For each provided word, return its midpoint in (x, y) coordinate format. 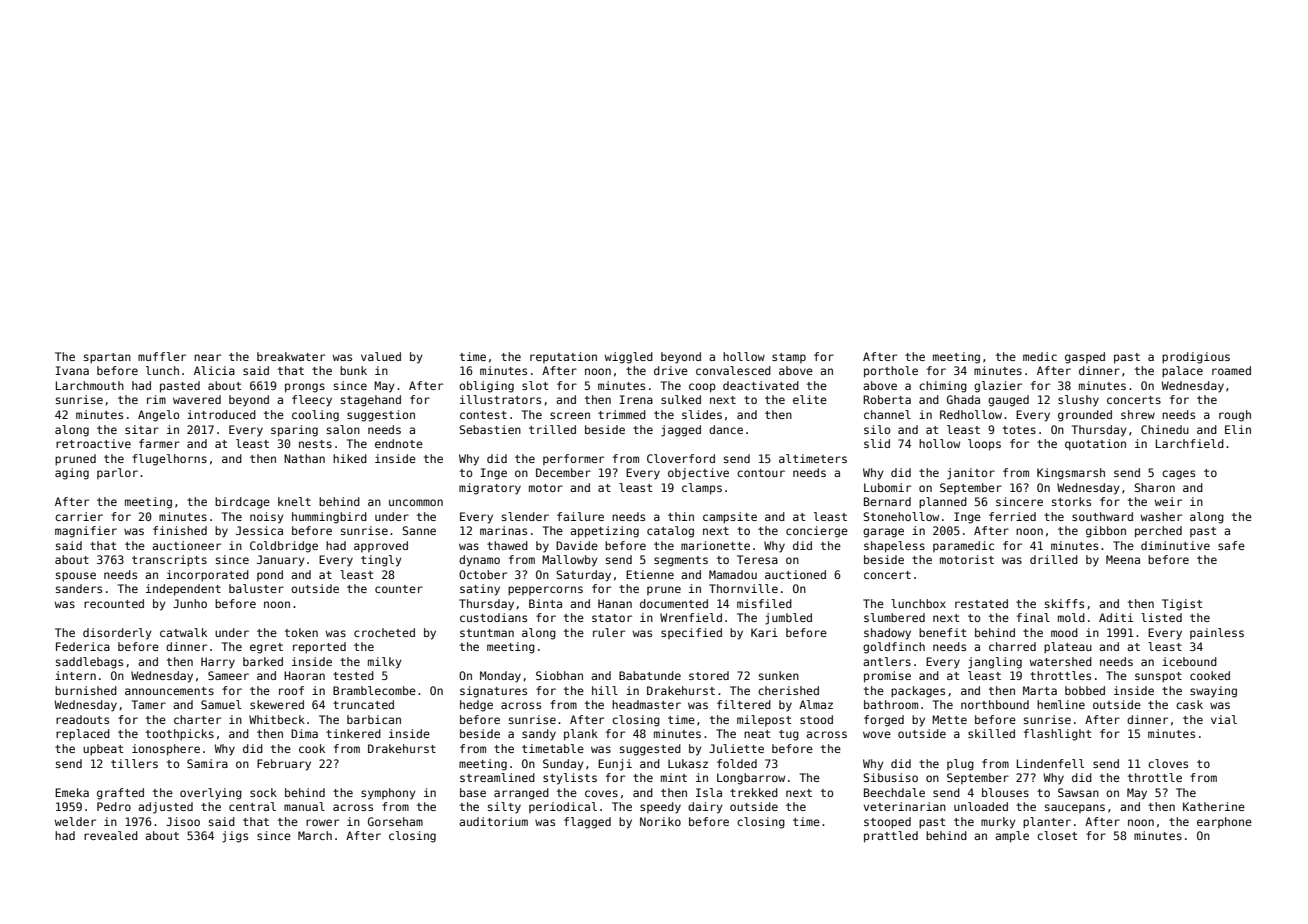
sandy (539, 735)
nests (315, 444)
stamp (789, 358)
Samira (207, 763)
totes (1019, 430)
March (315, 835)
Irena (636, 399)
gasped (1085, 358)
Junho (190, 603)
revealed (111, 835)
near (207, 357)
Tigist (1182, 605)
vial (1224, 719)
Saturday (583, 576)
